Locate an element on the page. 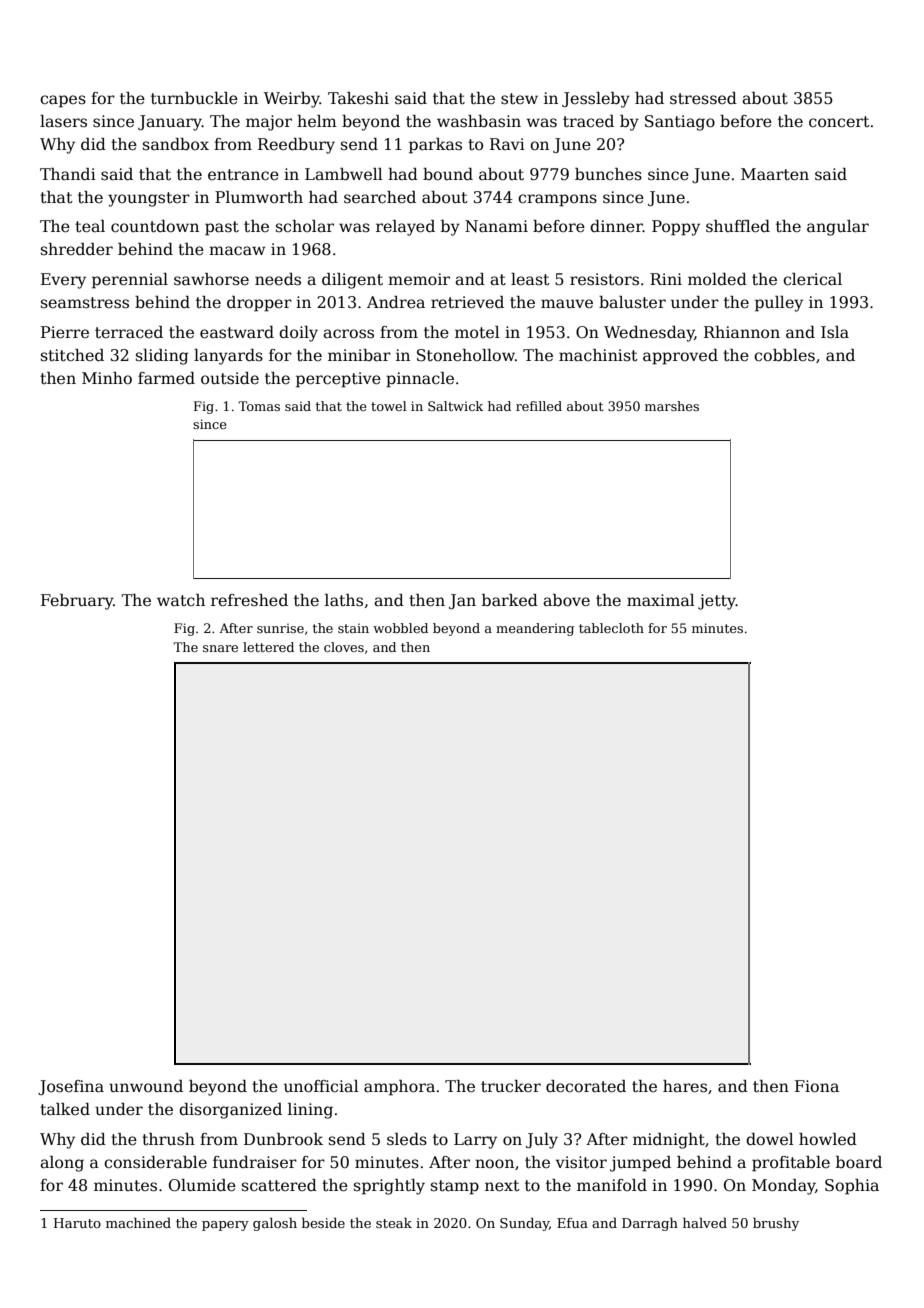 This image has height=1308, width=924. tablecloth is located at coordinates (611, 628).
